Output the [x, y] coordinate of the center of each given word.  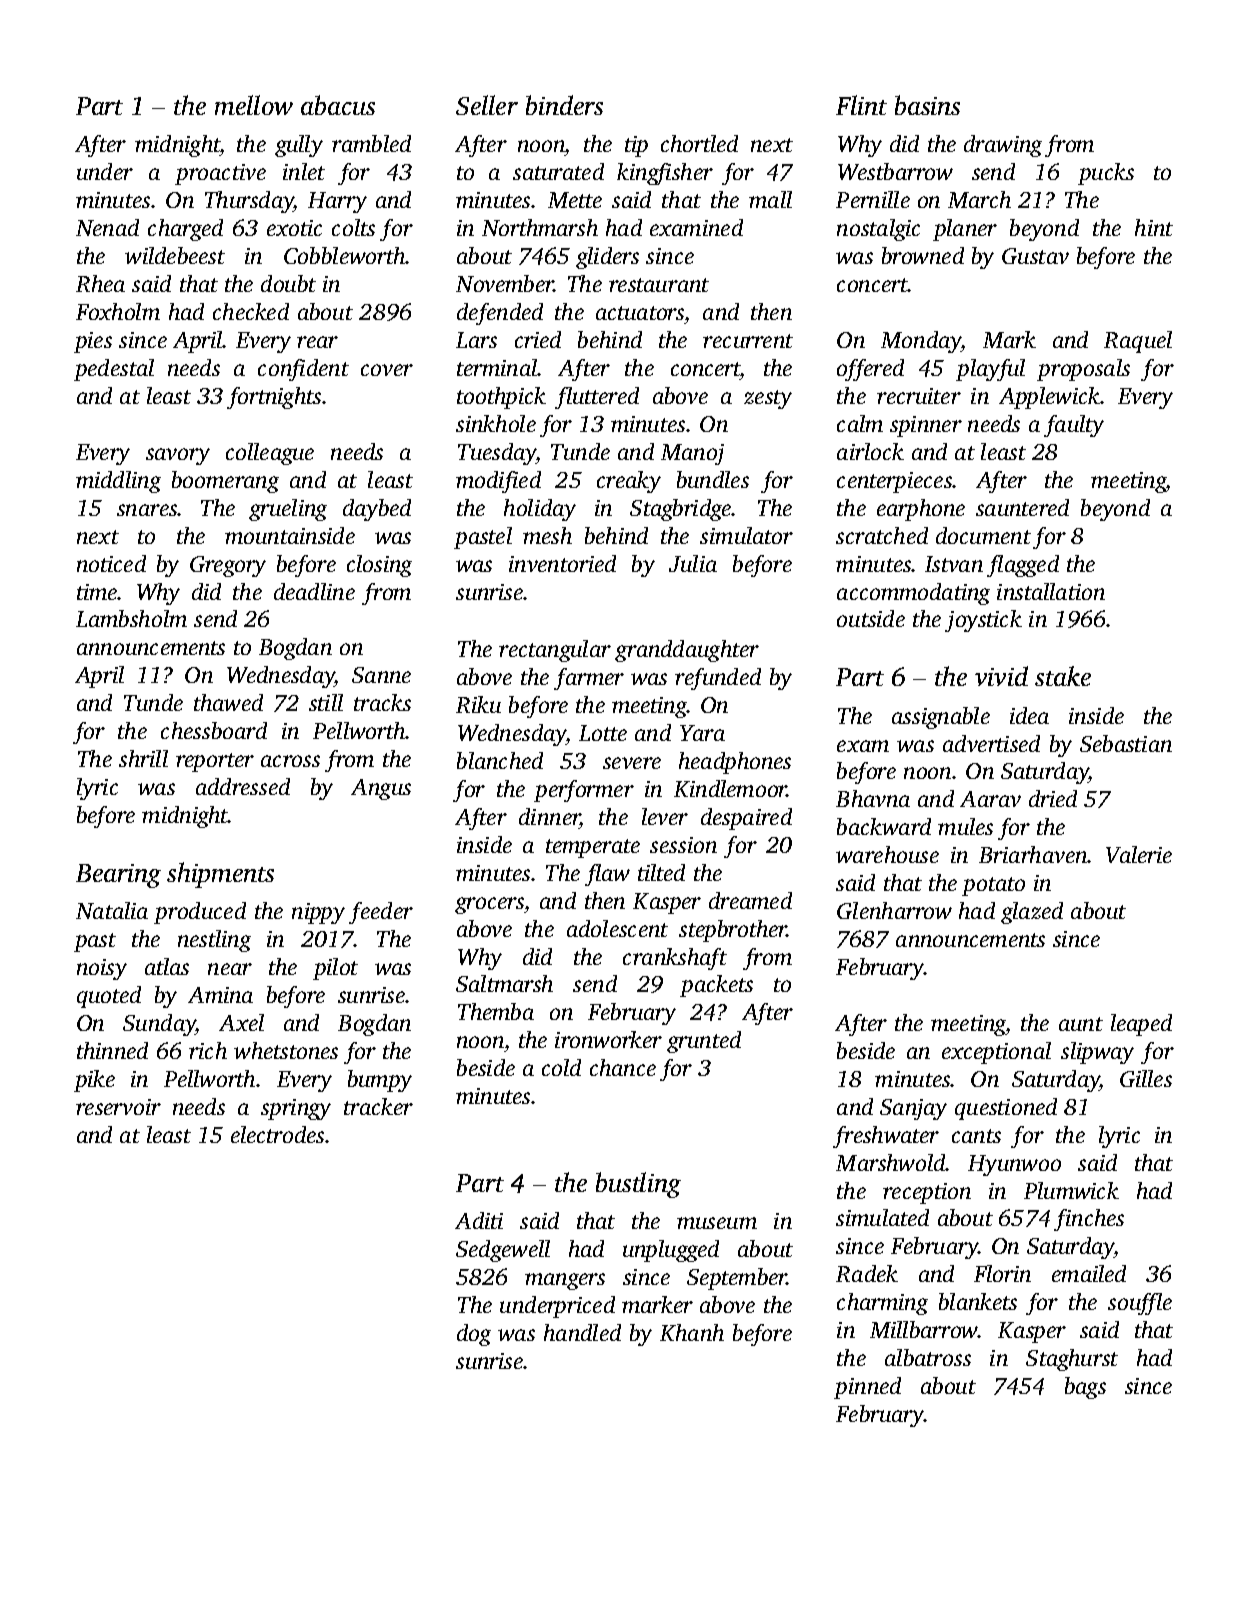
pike [94, 1081]
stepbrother [733, 931]
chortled [699, 143]
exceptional [996, 1053]
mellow [254, 105]
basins [927, 105]
